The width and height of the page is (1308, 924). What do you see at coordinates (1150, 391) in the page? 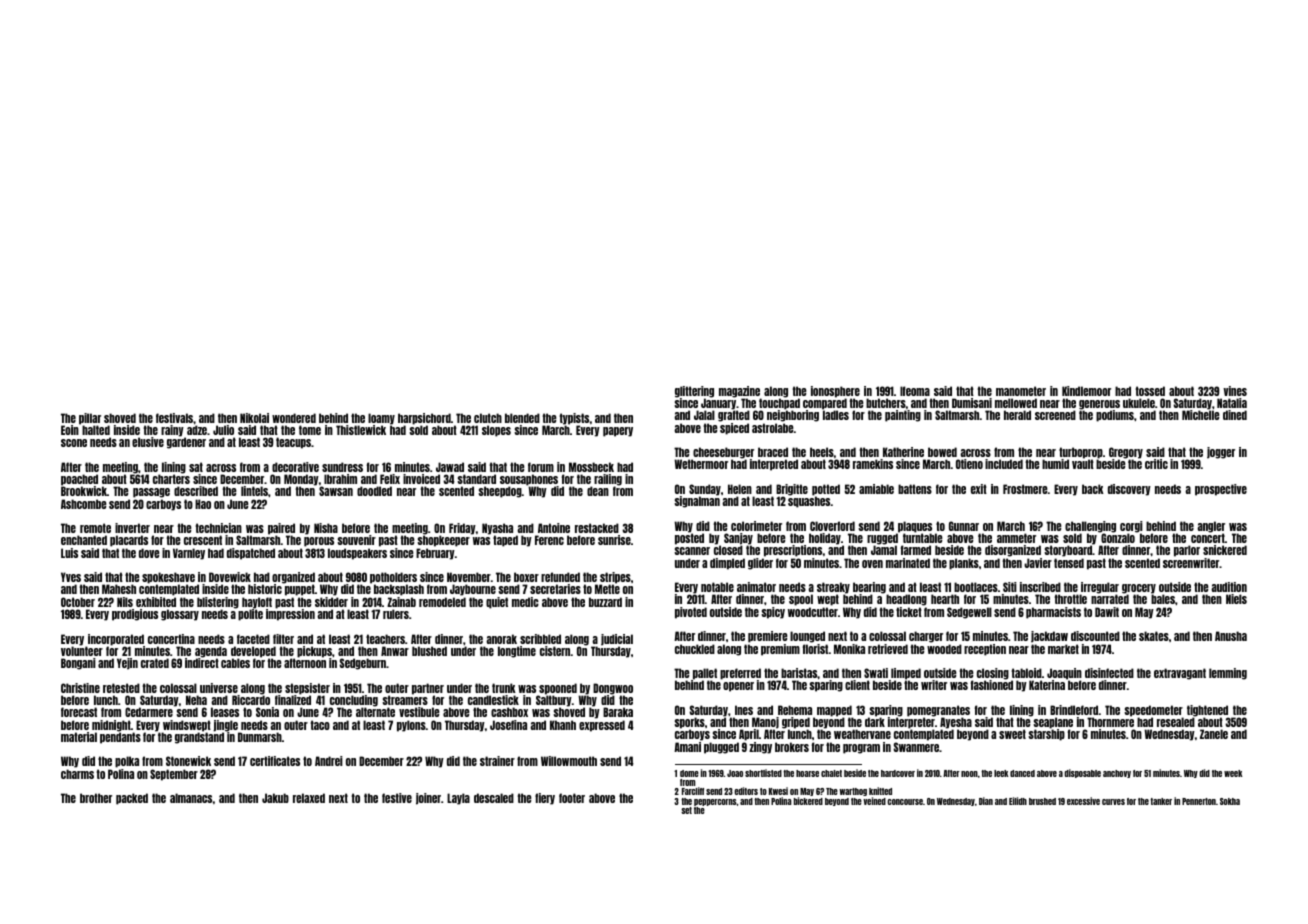
I see `tossed` at bounding box center [1150, 391].
